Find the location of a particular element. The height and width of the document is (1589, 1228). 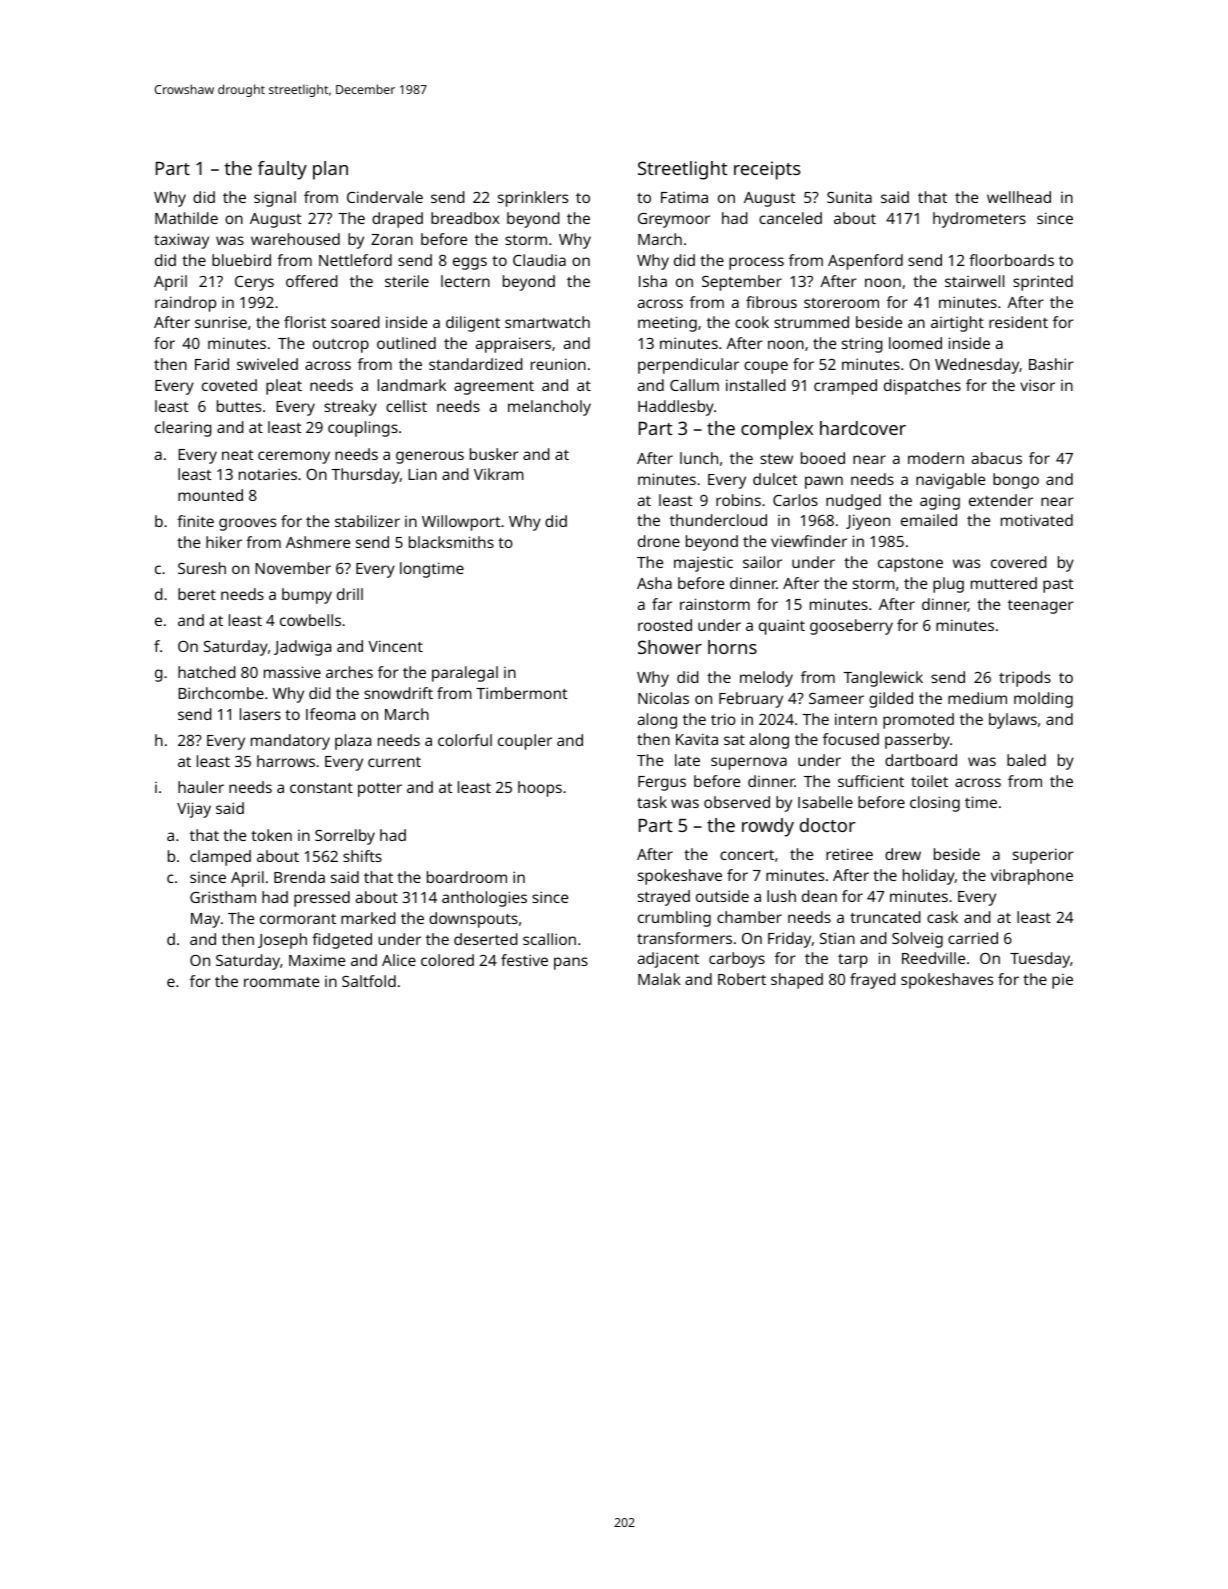

Sorrelby is located at coordinates (345, 837).
